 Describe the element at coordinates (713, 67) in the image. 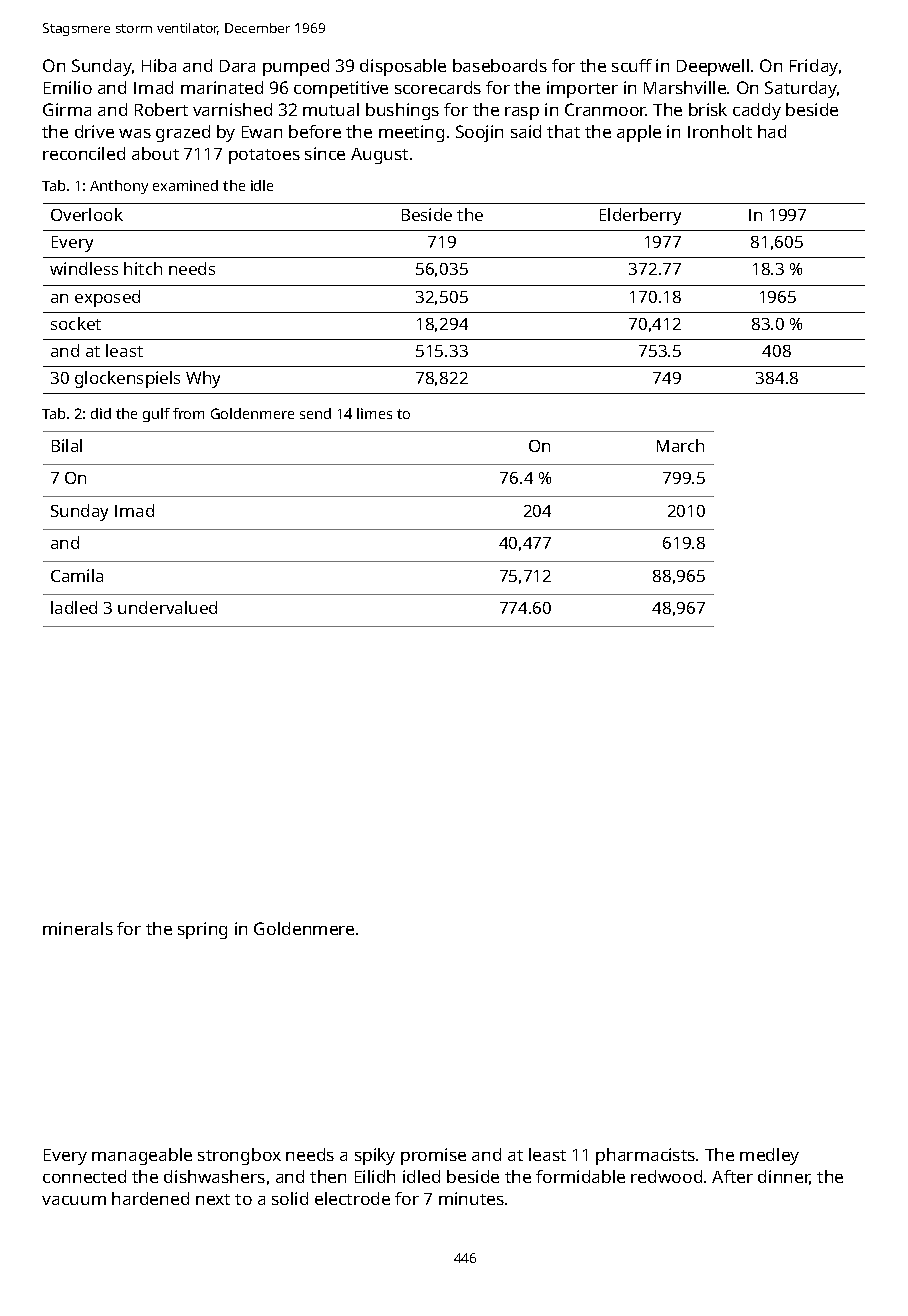

I see `Deepwell` at that location.
